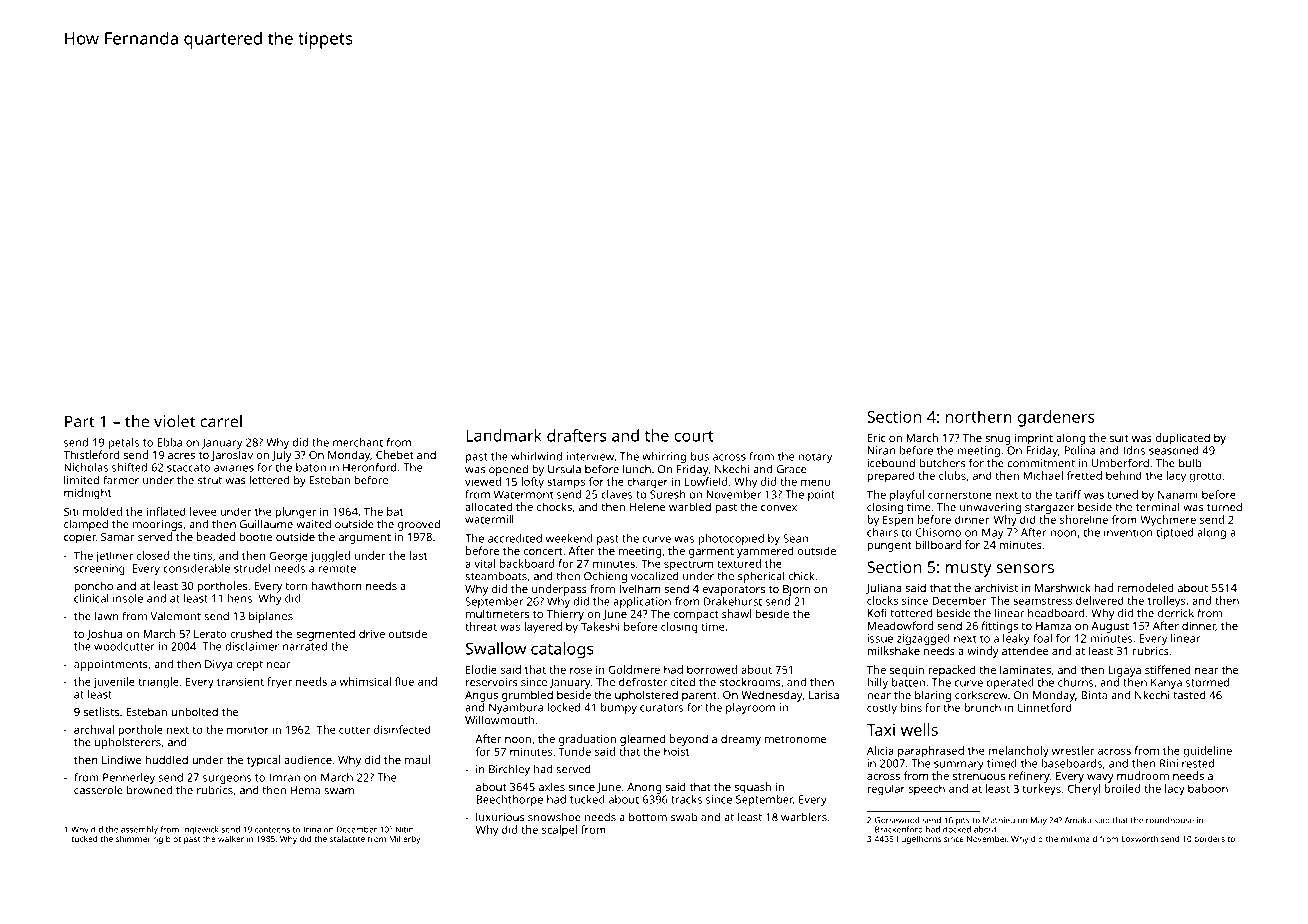  What do you see at coordinates (969, 569) in the page?
I see `musty` at bounding box center [969, 569].
